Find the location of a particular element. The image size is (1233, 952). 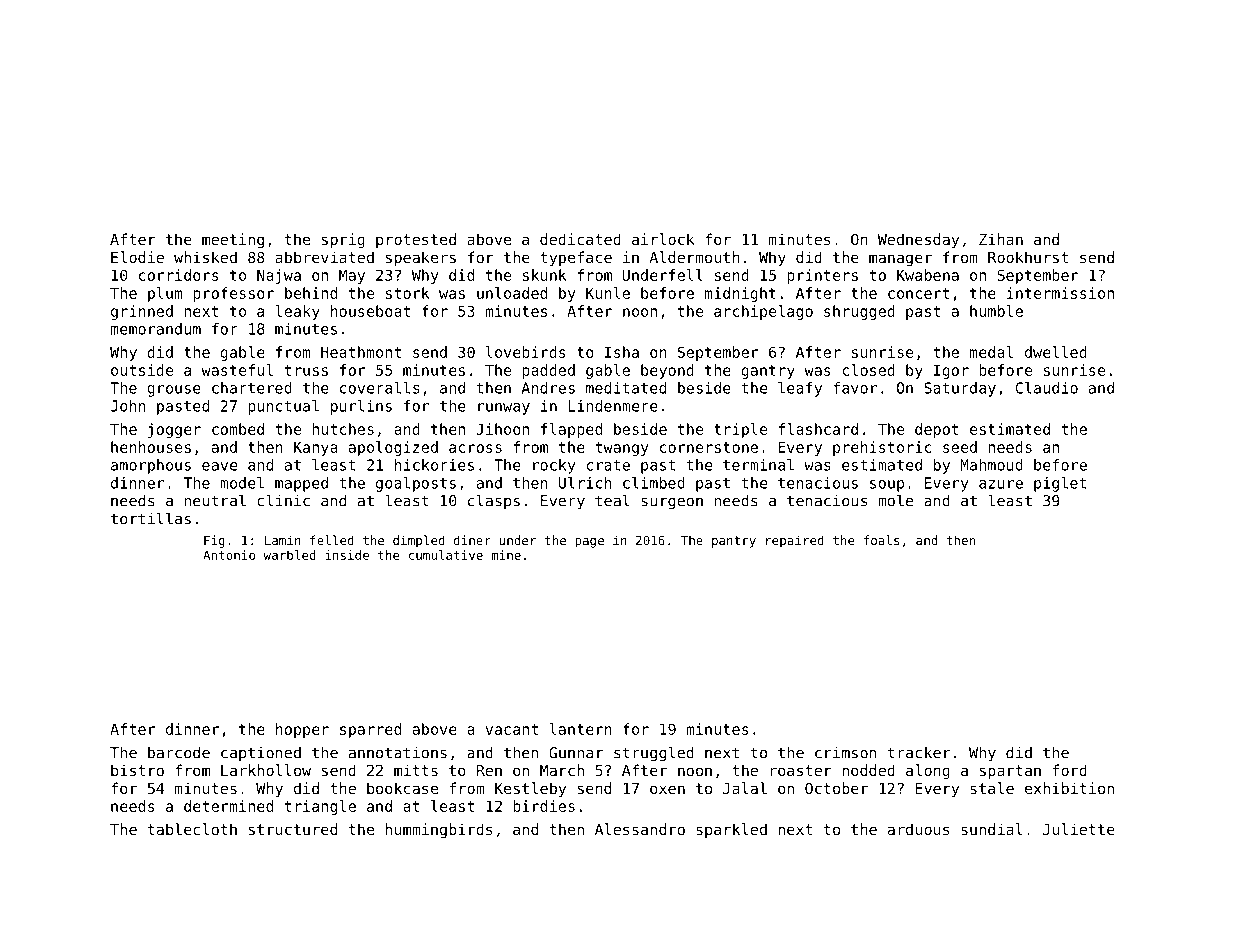

Alessandro is located at coordinates (640, 829).
